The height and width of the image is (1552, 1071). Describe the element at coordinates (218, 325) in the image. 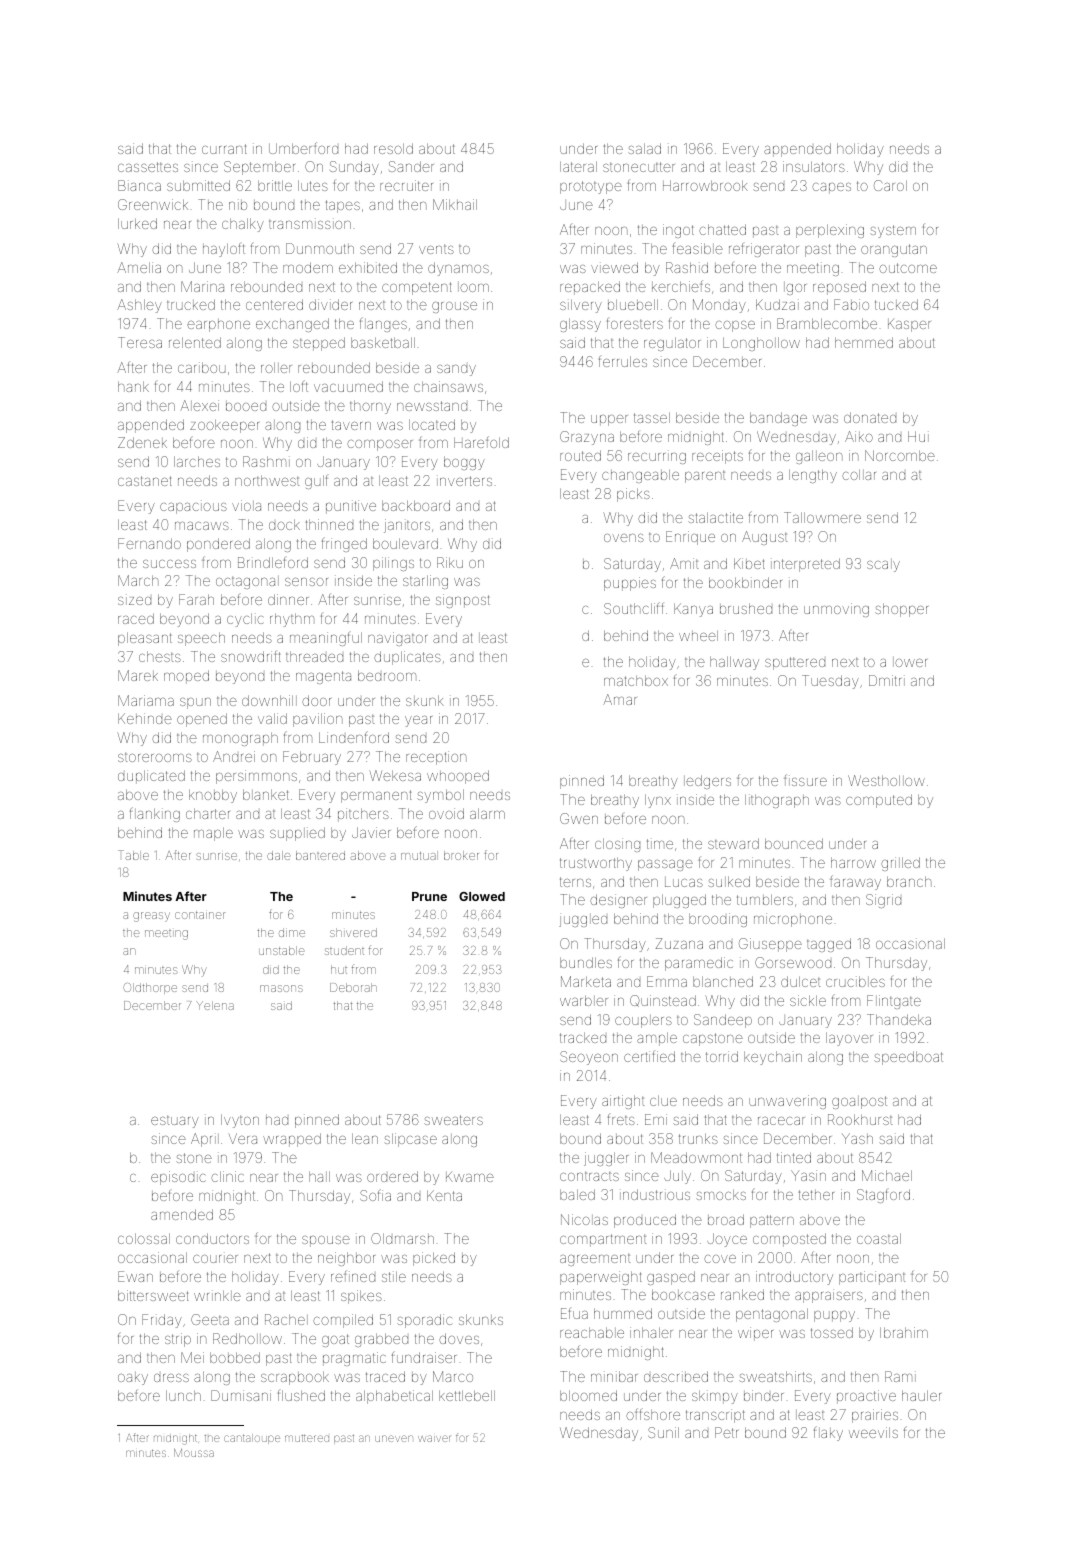

I see `earphone` at that location.
